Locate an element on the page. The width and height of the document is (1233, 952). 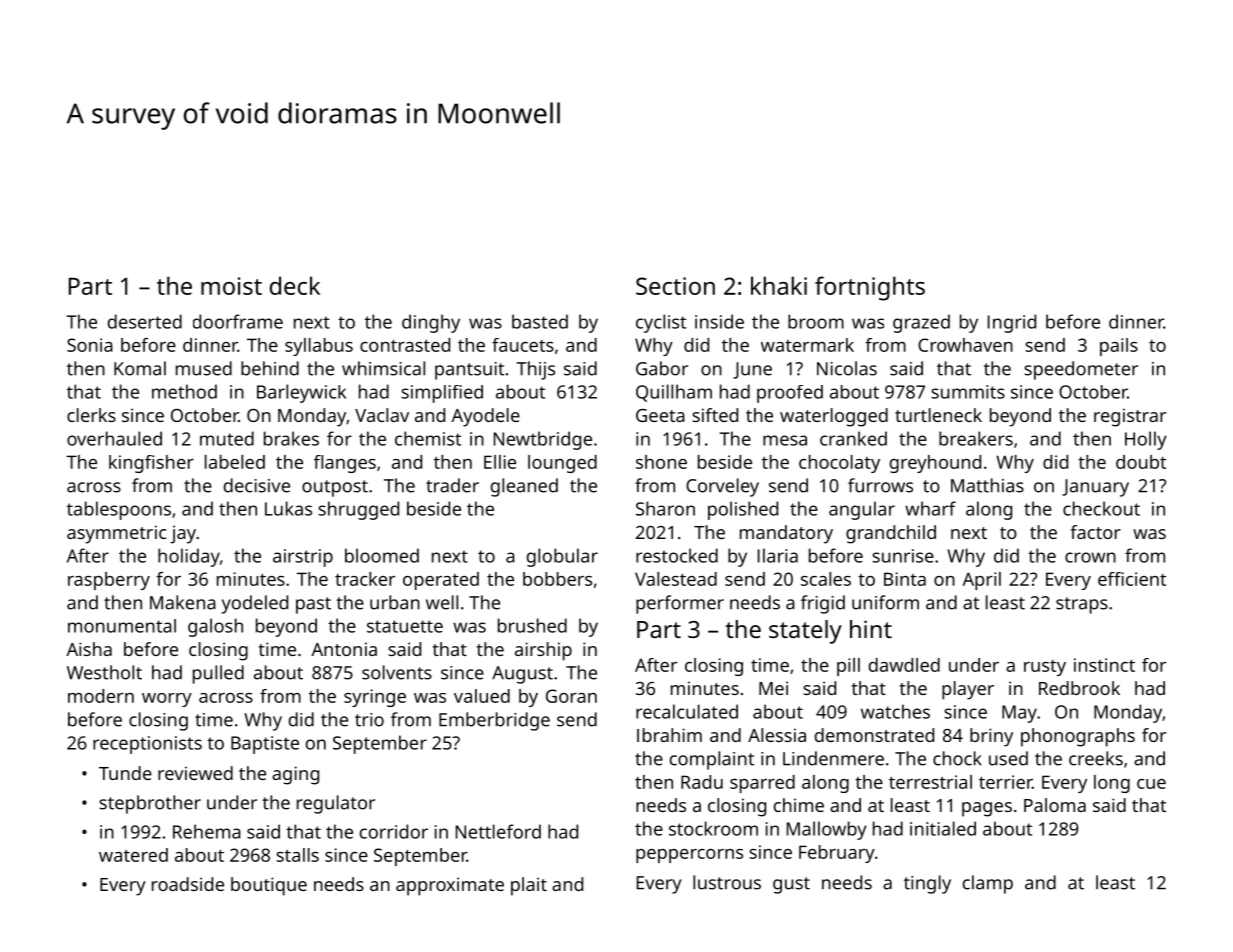
shrugged is located at coordinates (358, 510).
